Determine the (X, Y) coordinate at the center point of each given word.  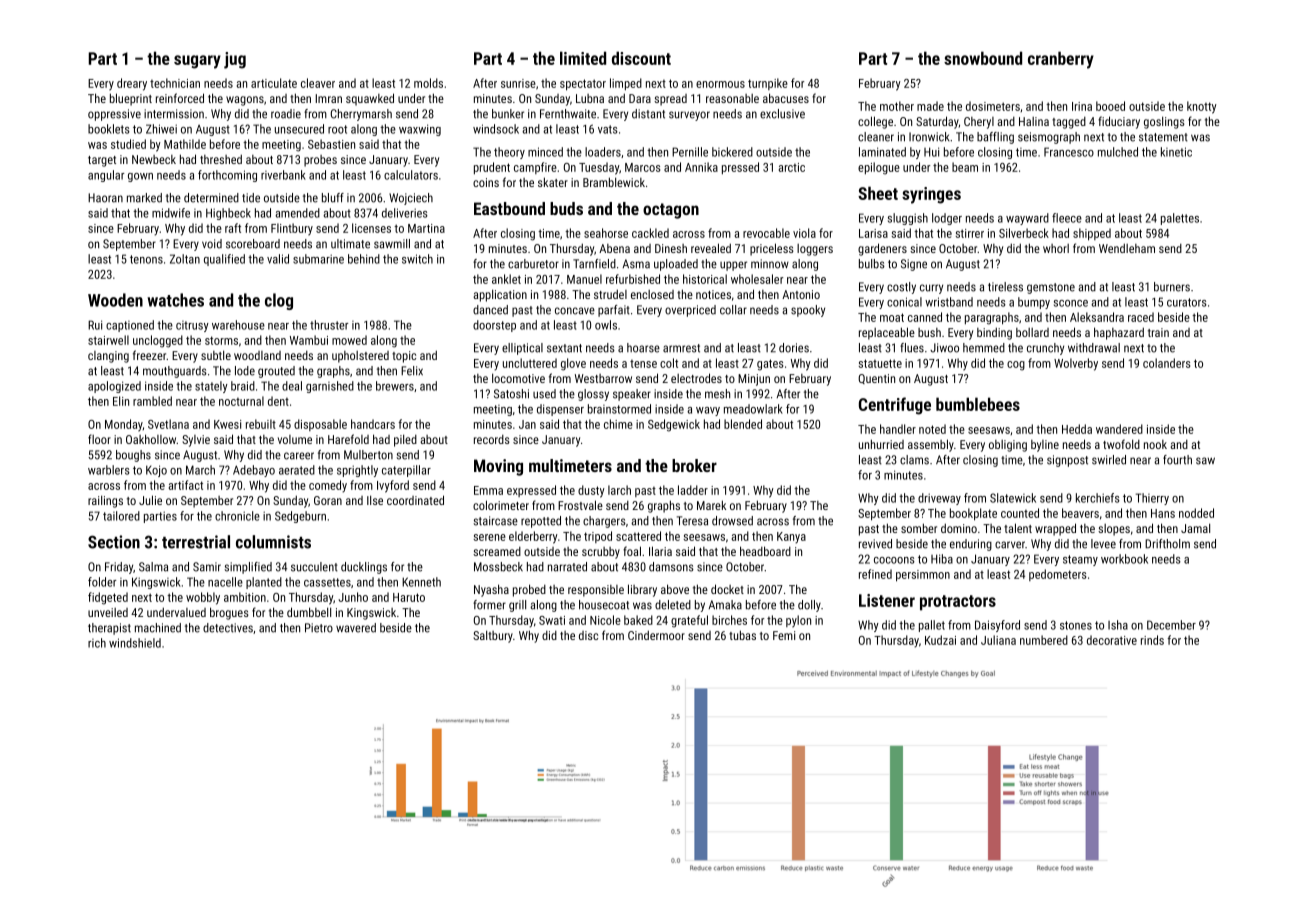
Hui (931, 152)
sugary (197, 62)
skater (553, 182)
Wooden (115, 300)
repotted (541, 522)
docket (727, 589)
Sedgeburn (300, 517)
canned (925, 317)
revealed (711, 248)
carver (1010, 545)
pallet (932, 626)
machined (158, 628)
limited (583, 58)
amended (297, 213)
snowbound (983, 58)
